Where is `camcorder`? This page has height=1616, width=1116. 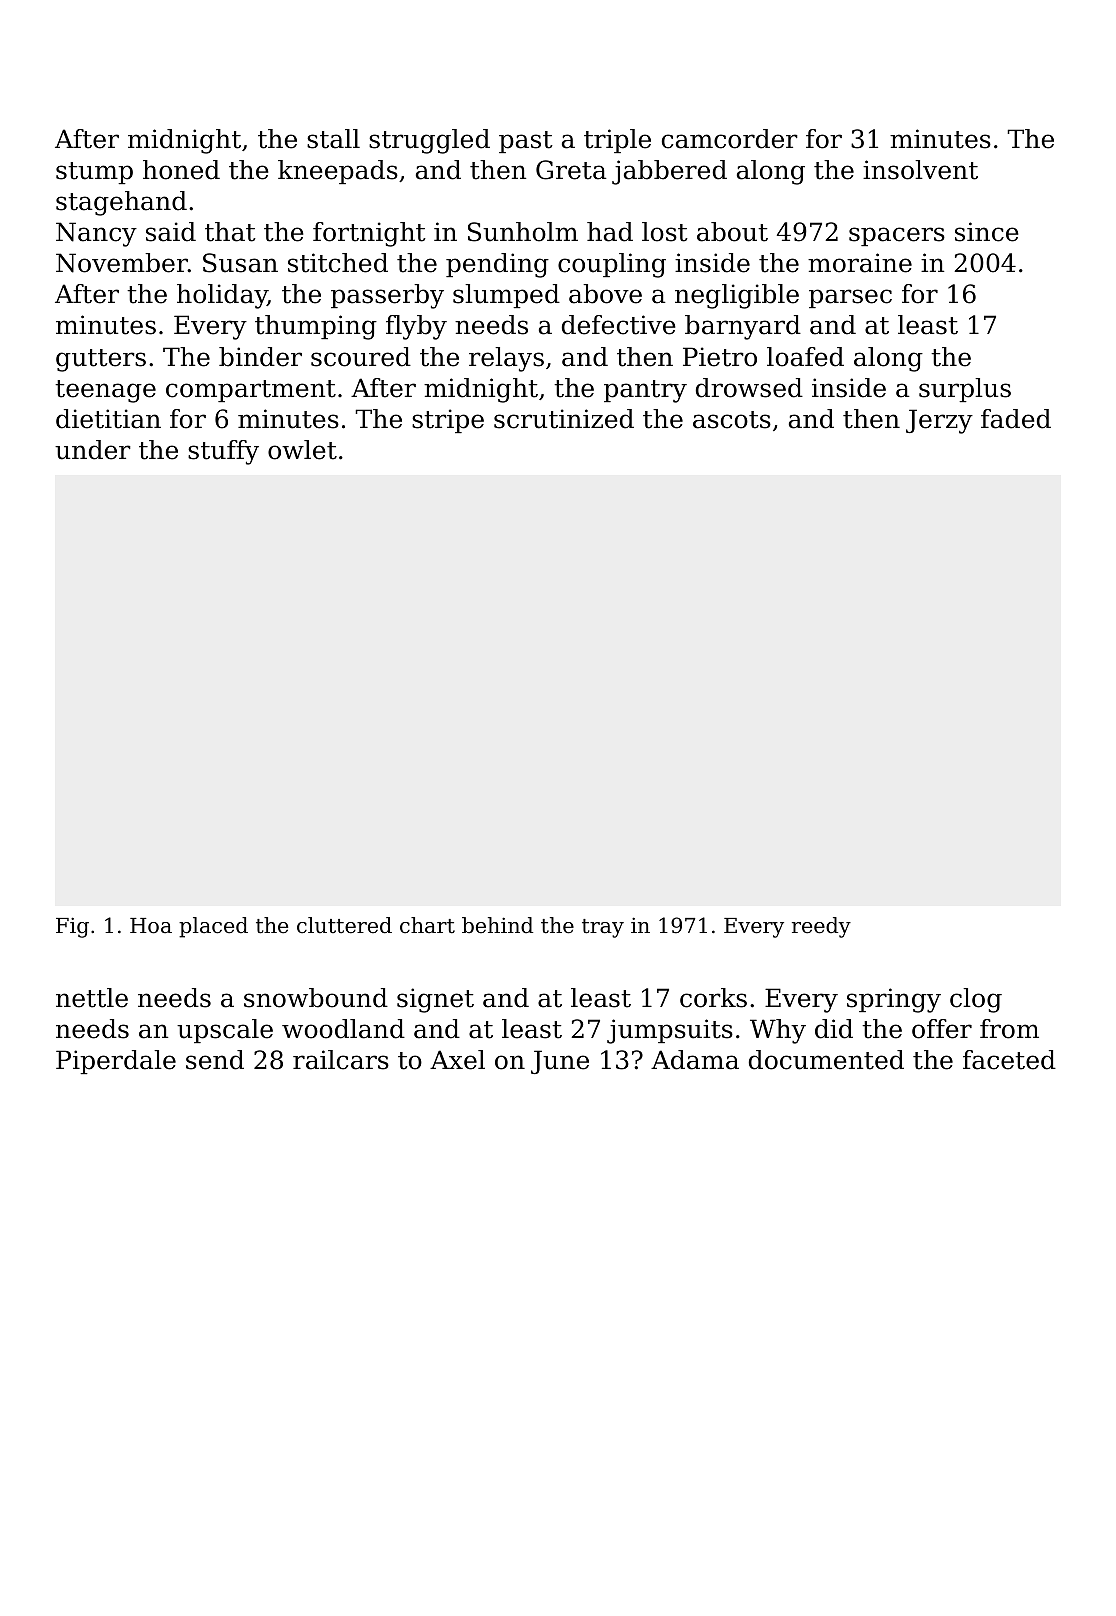 camcorder is located at coordinates (730, 139).
